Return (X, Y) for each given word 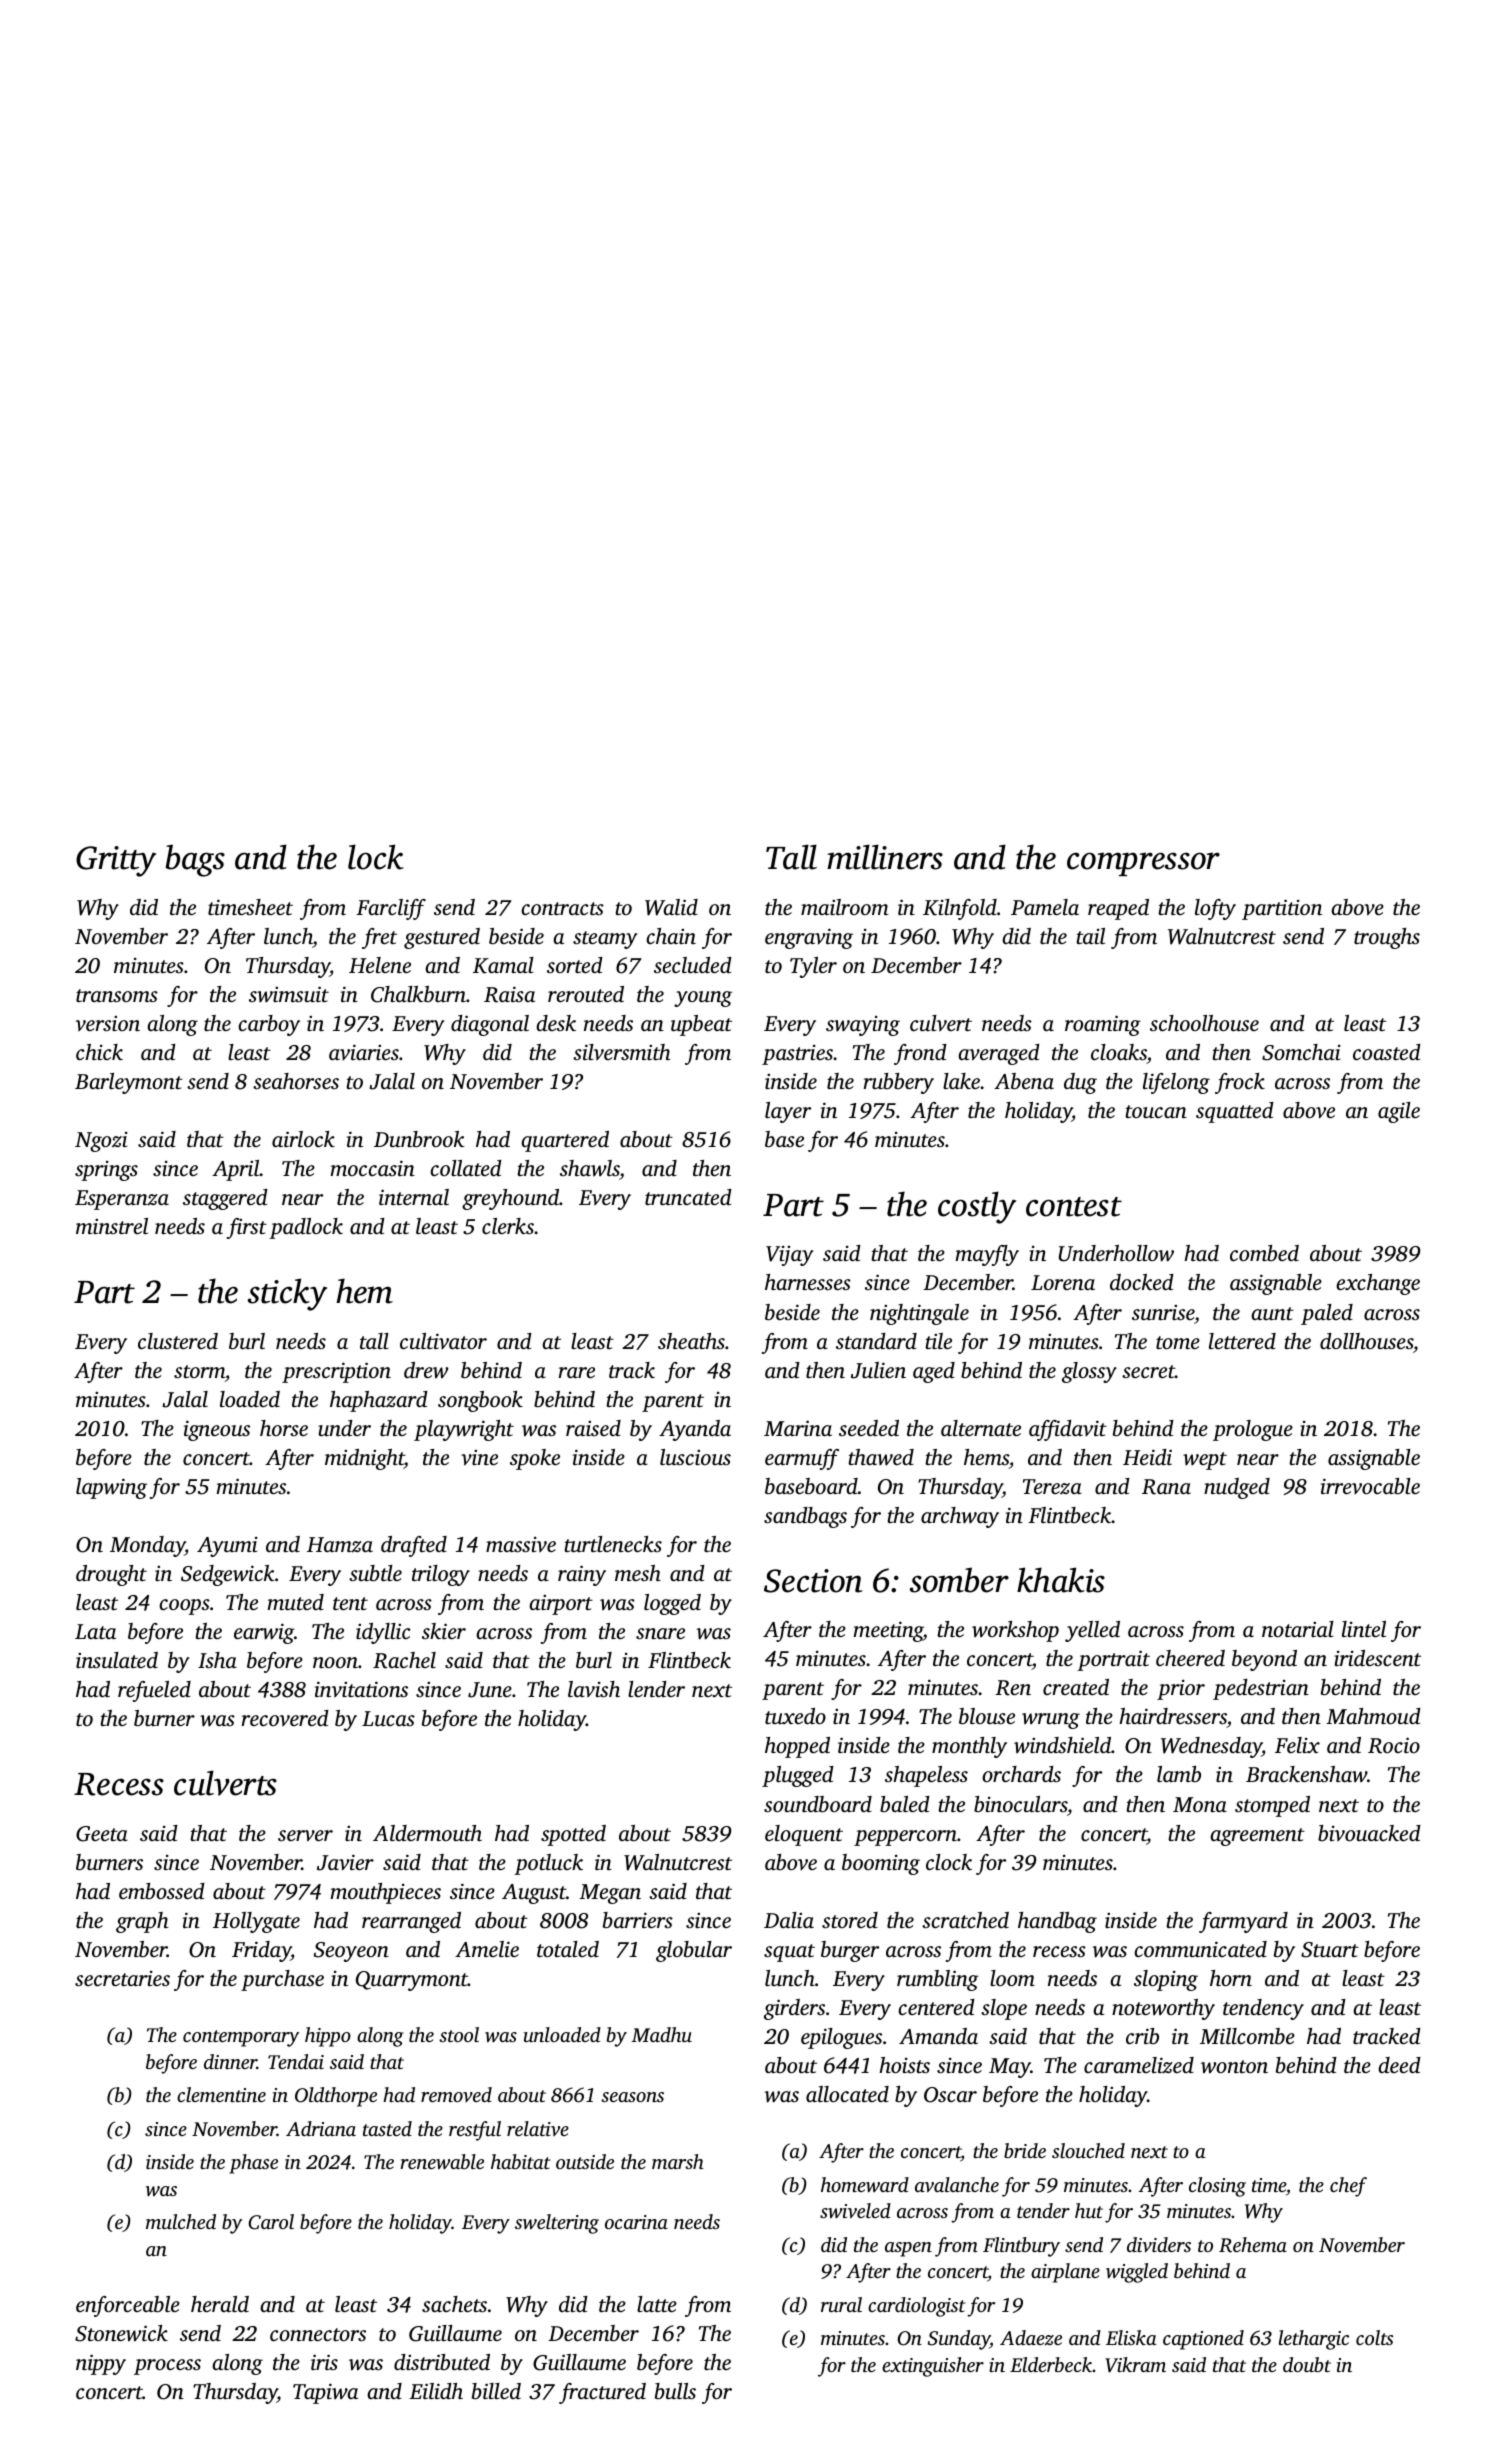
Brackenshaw (1306, 1774)
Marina (798, 1428)
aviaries (364, 1052)
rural (841, 2304)
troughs (1387, 938)
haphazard (379, 1401)
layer (788, 1112)
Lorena (1063, 1282)
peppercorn (905, 1838)
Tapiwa (325, 2393)
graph (142, 1922)
